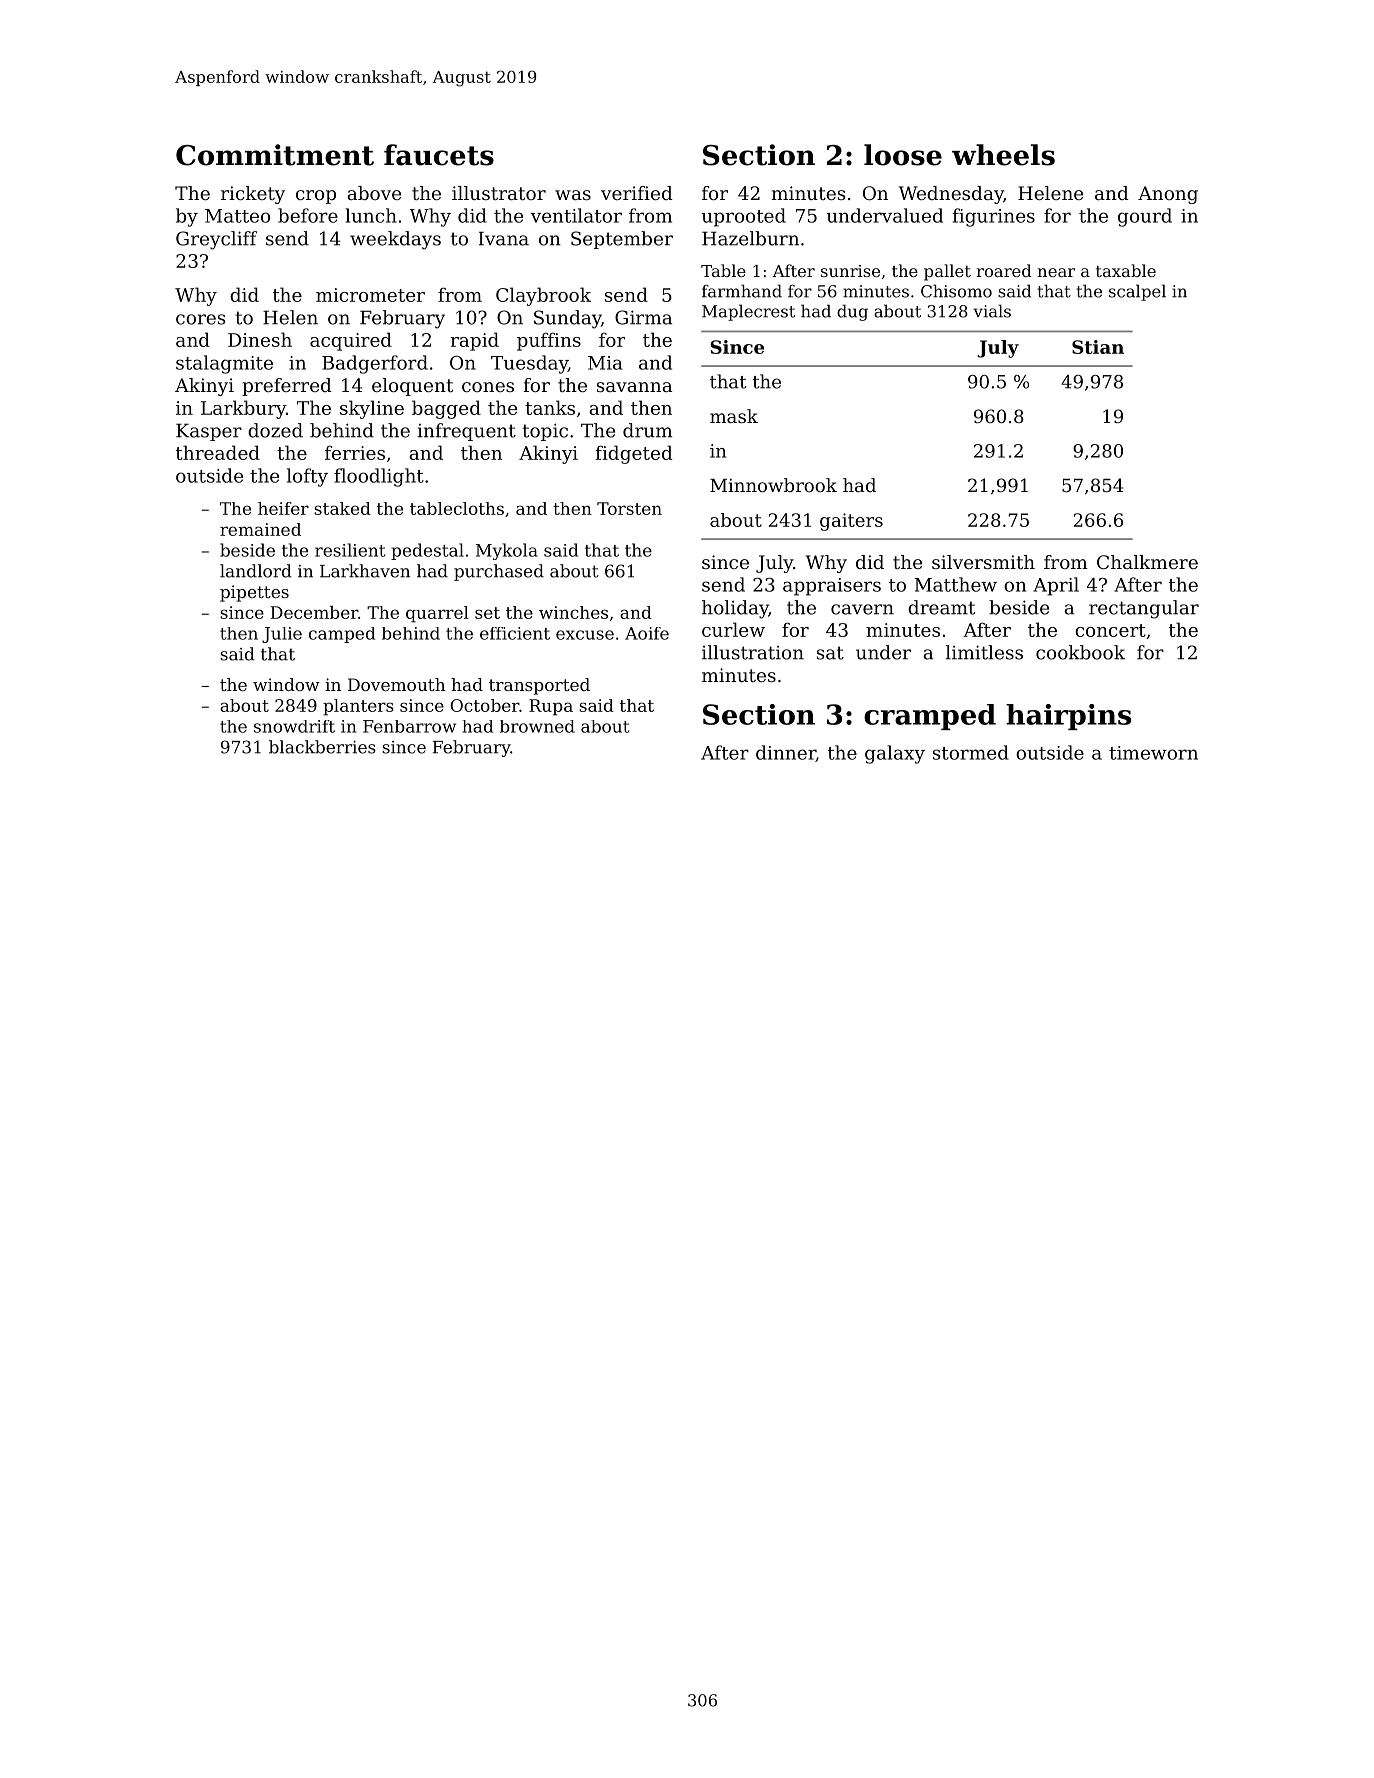  What do you see at coordinates (1056, 586) in the page?
I see `April` at bounding box center [1056, 586].
